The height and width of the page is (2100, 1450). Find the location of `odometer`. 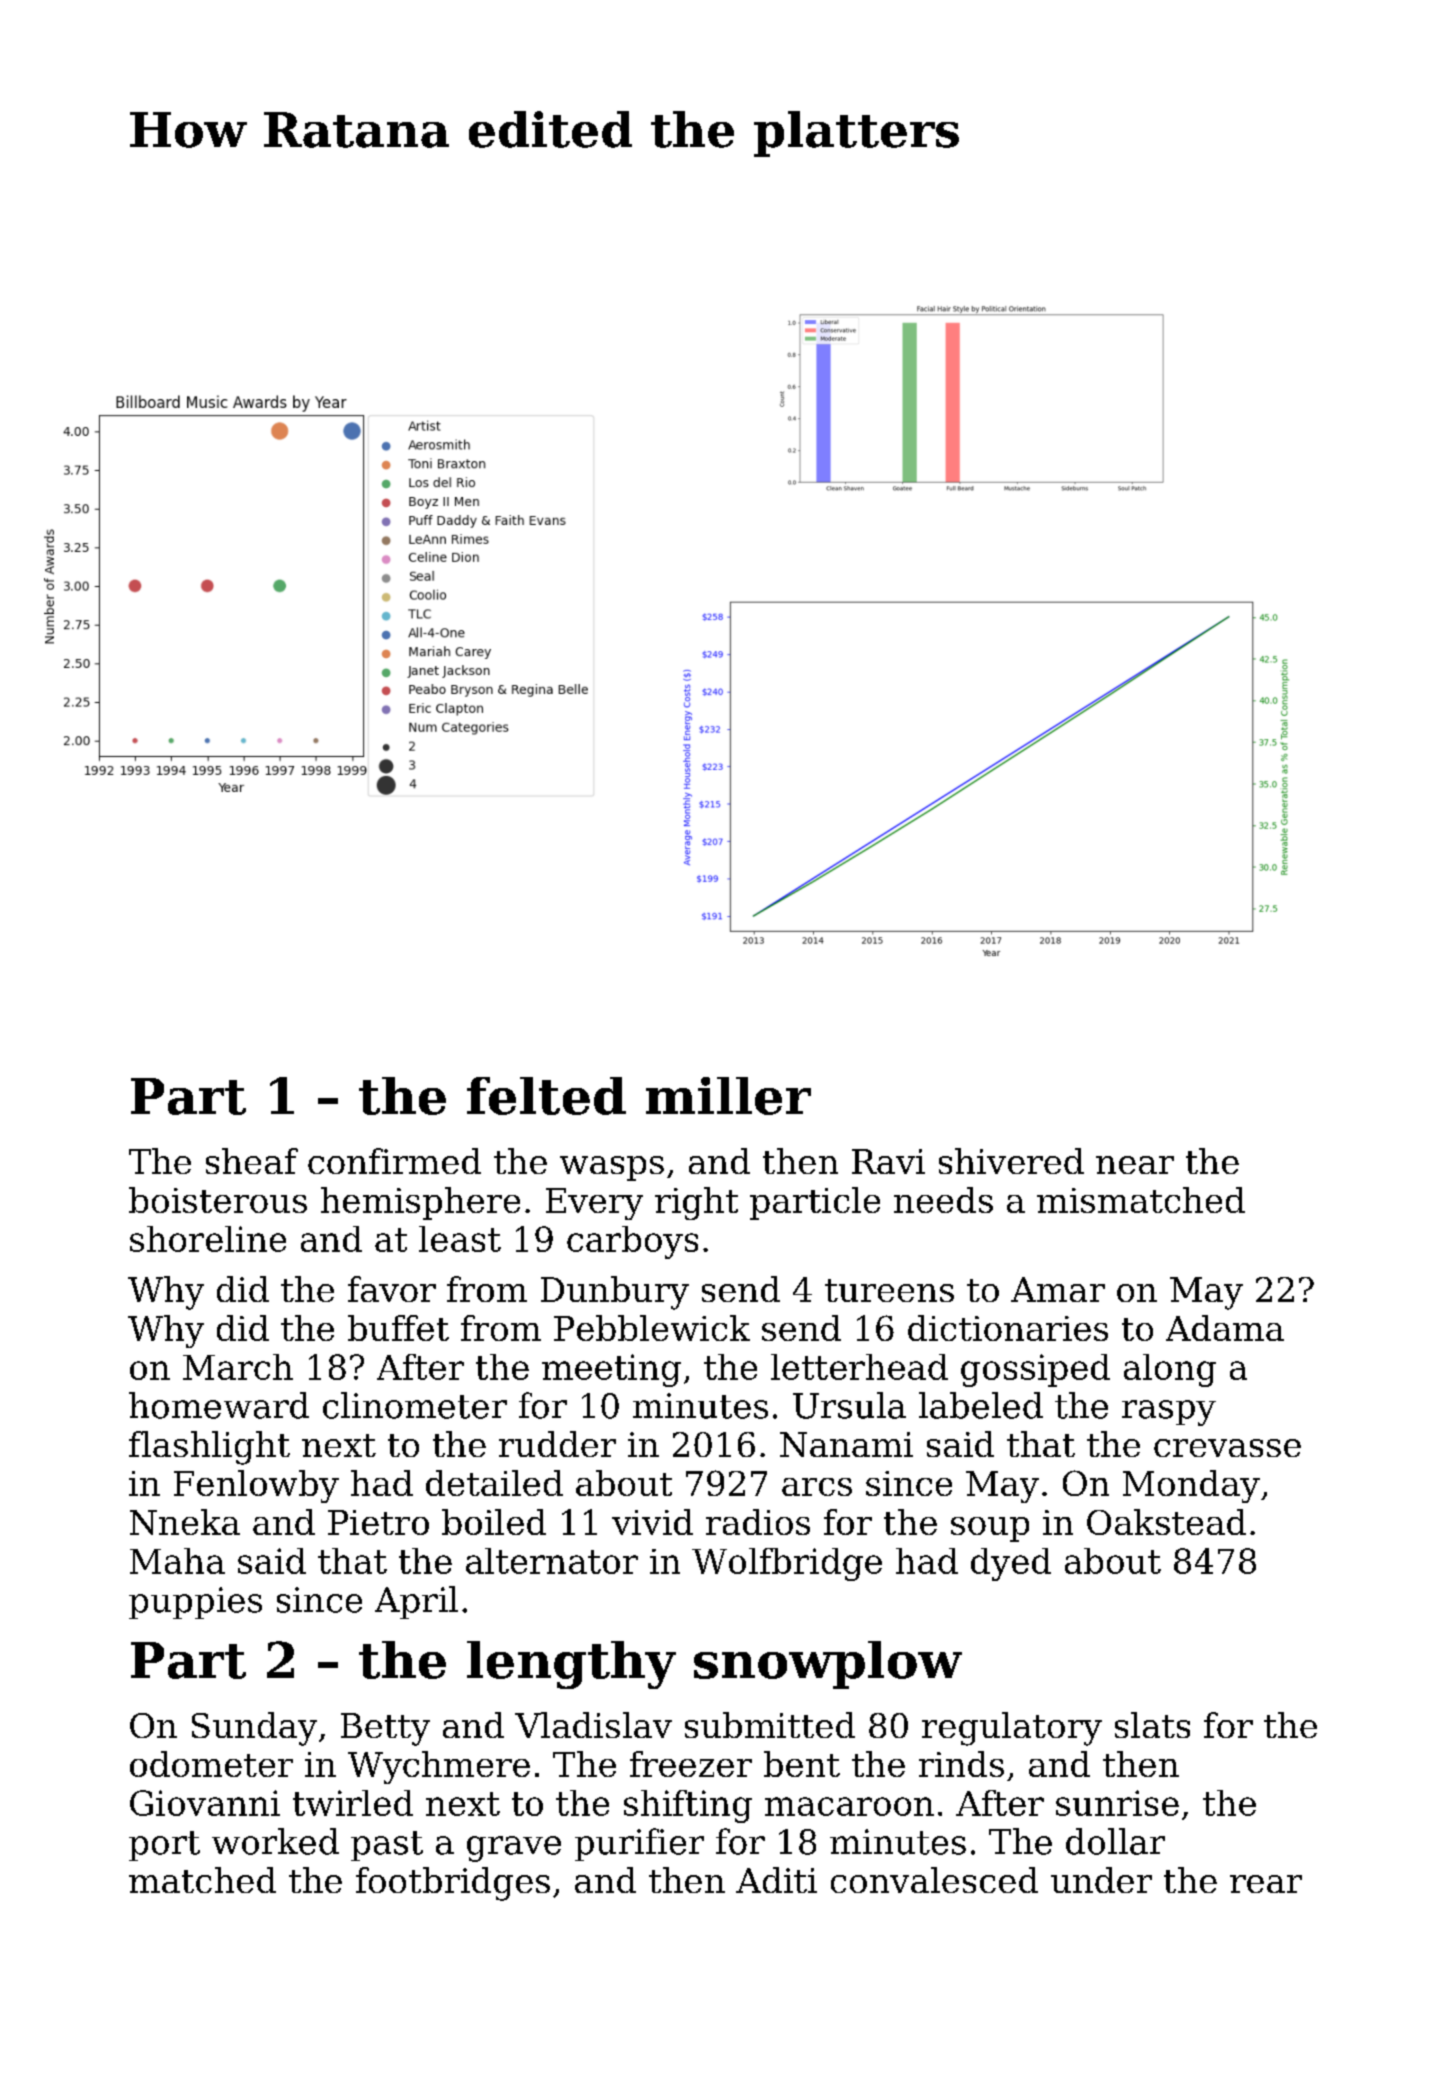

odometer is located at coordinates (211, 1764).
